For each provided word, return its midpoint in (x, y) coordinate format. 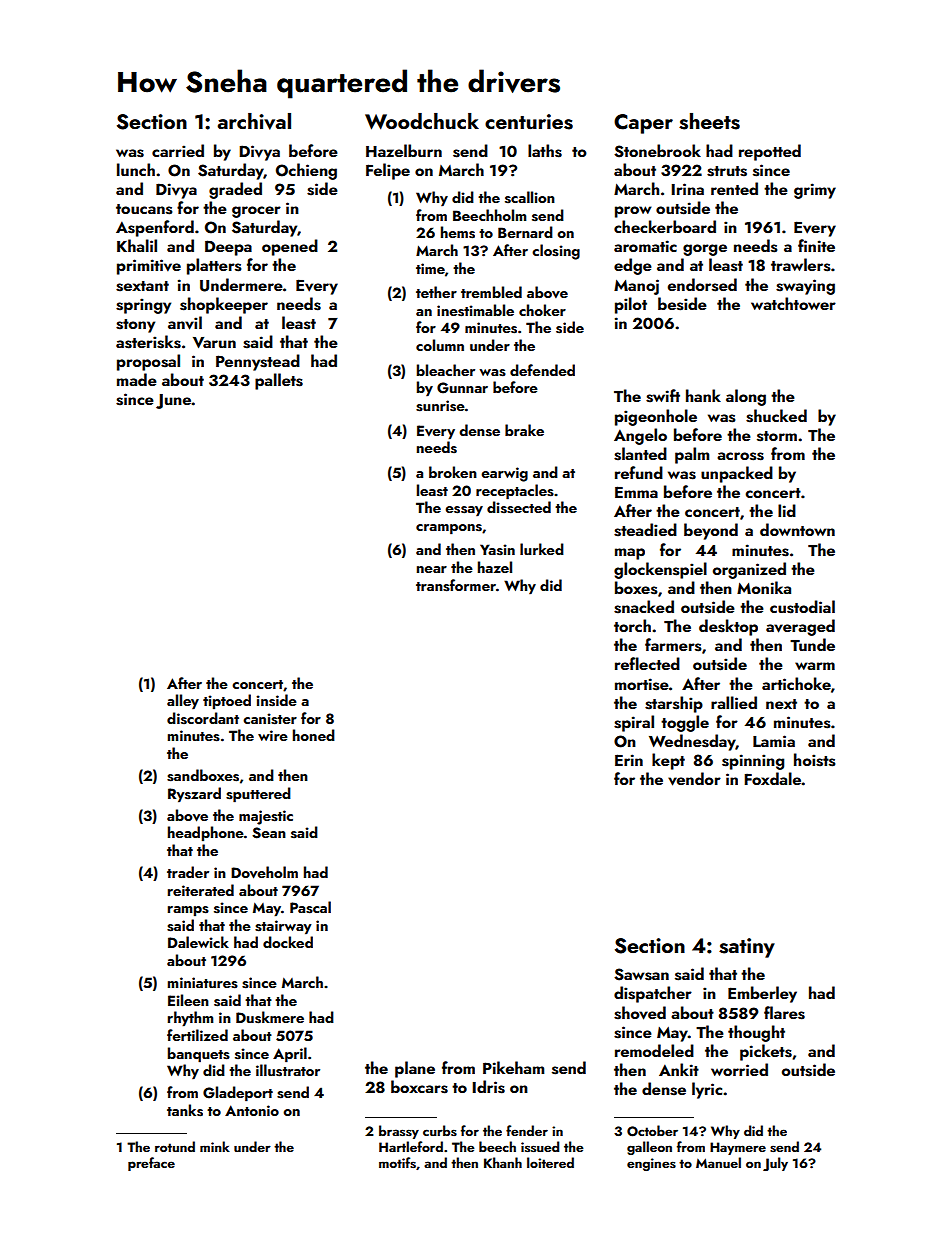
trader (188, 872)
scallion (530, 197)
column (440, 345)
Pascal (310, 907)
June (174, 401)
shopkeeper (224, 305)
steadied (645, 530)
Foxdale (773, 778)
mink (215, 1146)
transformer (456, 585)
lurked (542, 549)
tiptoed (227, 701)
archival (254, 121)
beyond (711, 531)
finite (816, 245)
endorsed (702, 285)
